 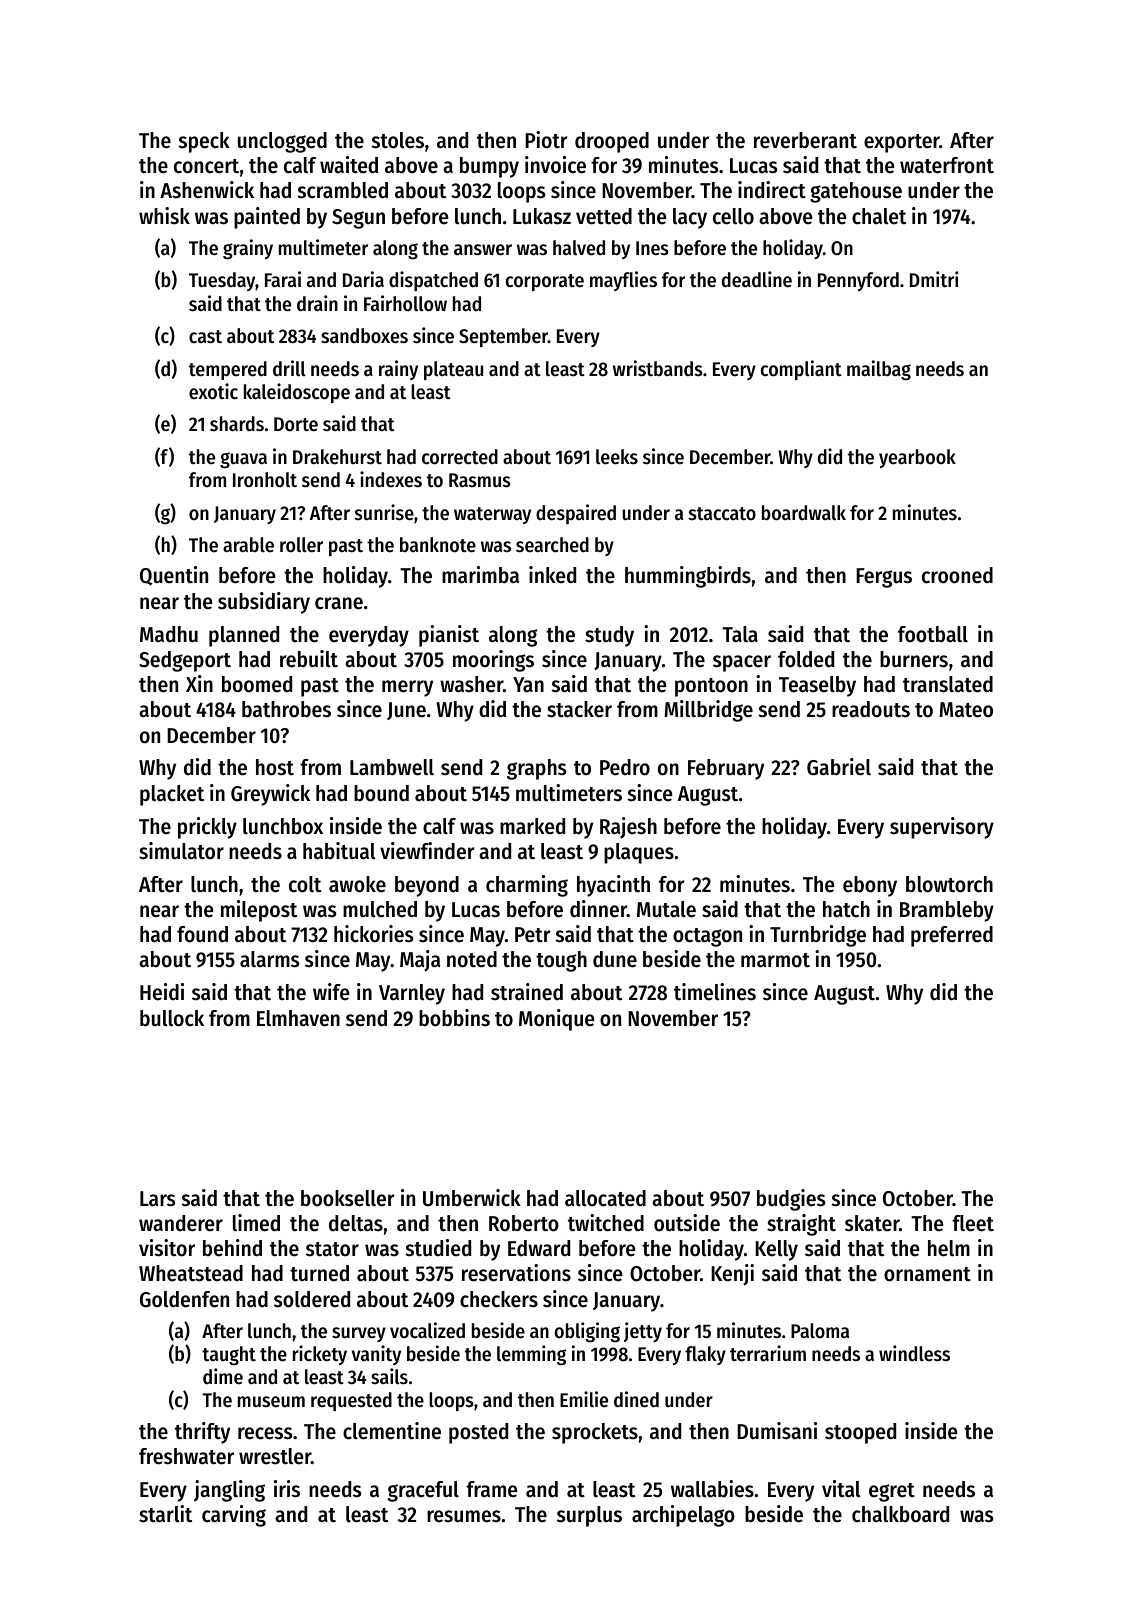 I want to click on supervisory, so click(x=942, y=828).
